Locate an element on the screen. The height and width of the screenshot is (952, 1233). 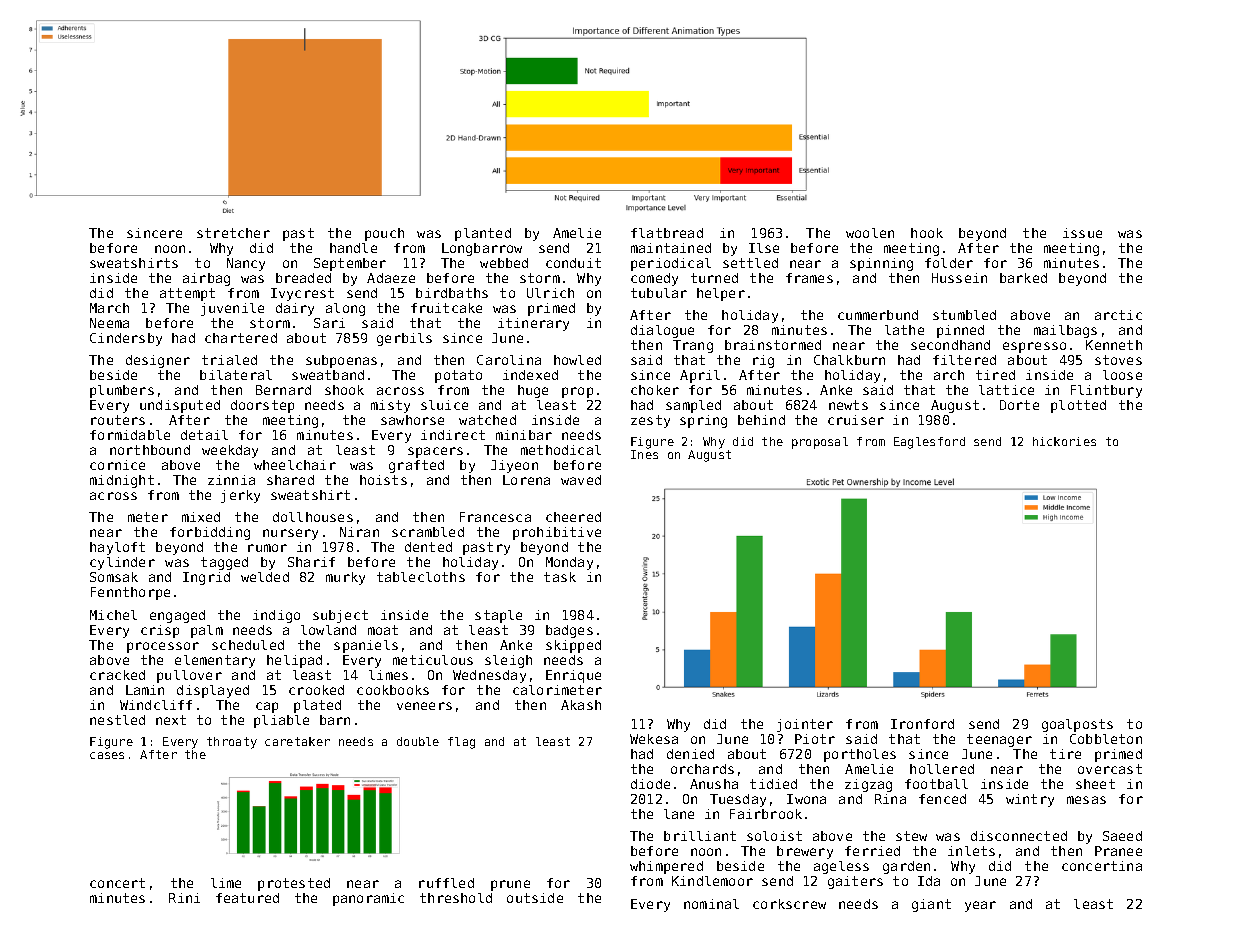
corkscrew is located at coordinates (789, 904).
